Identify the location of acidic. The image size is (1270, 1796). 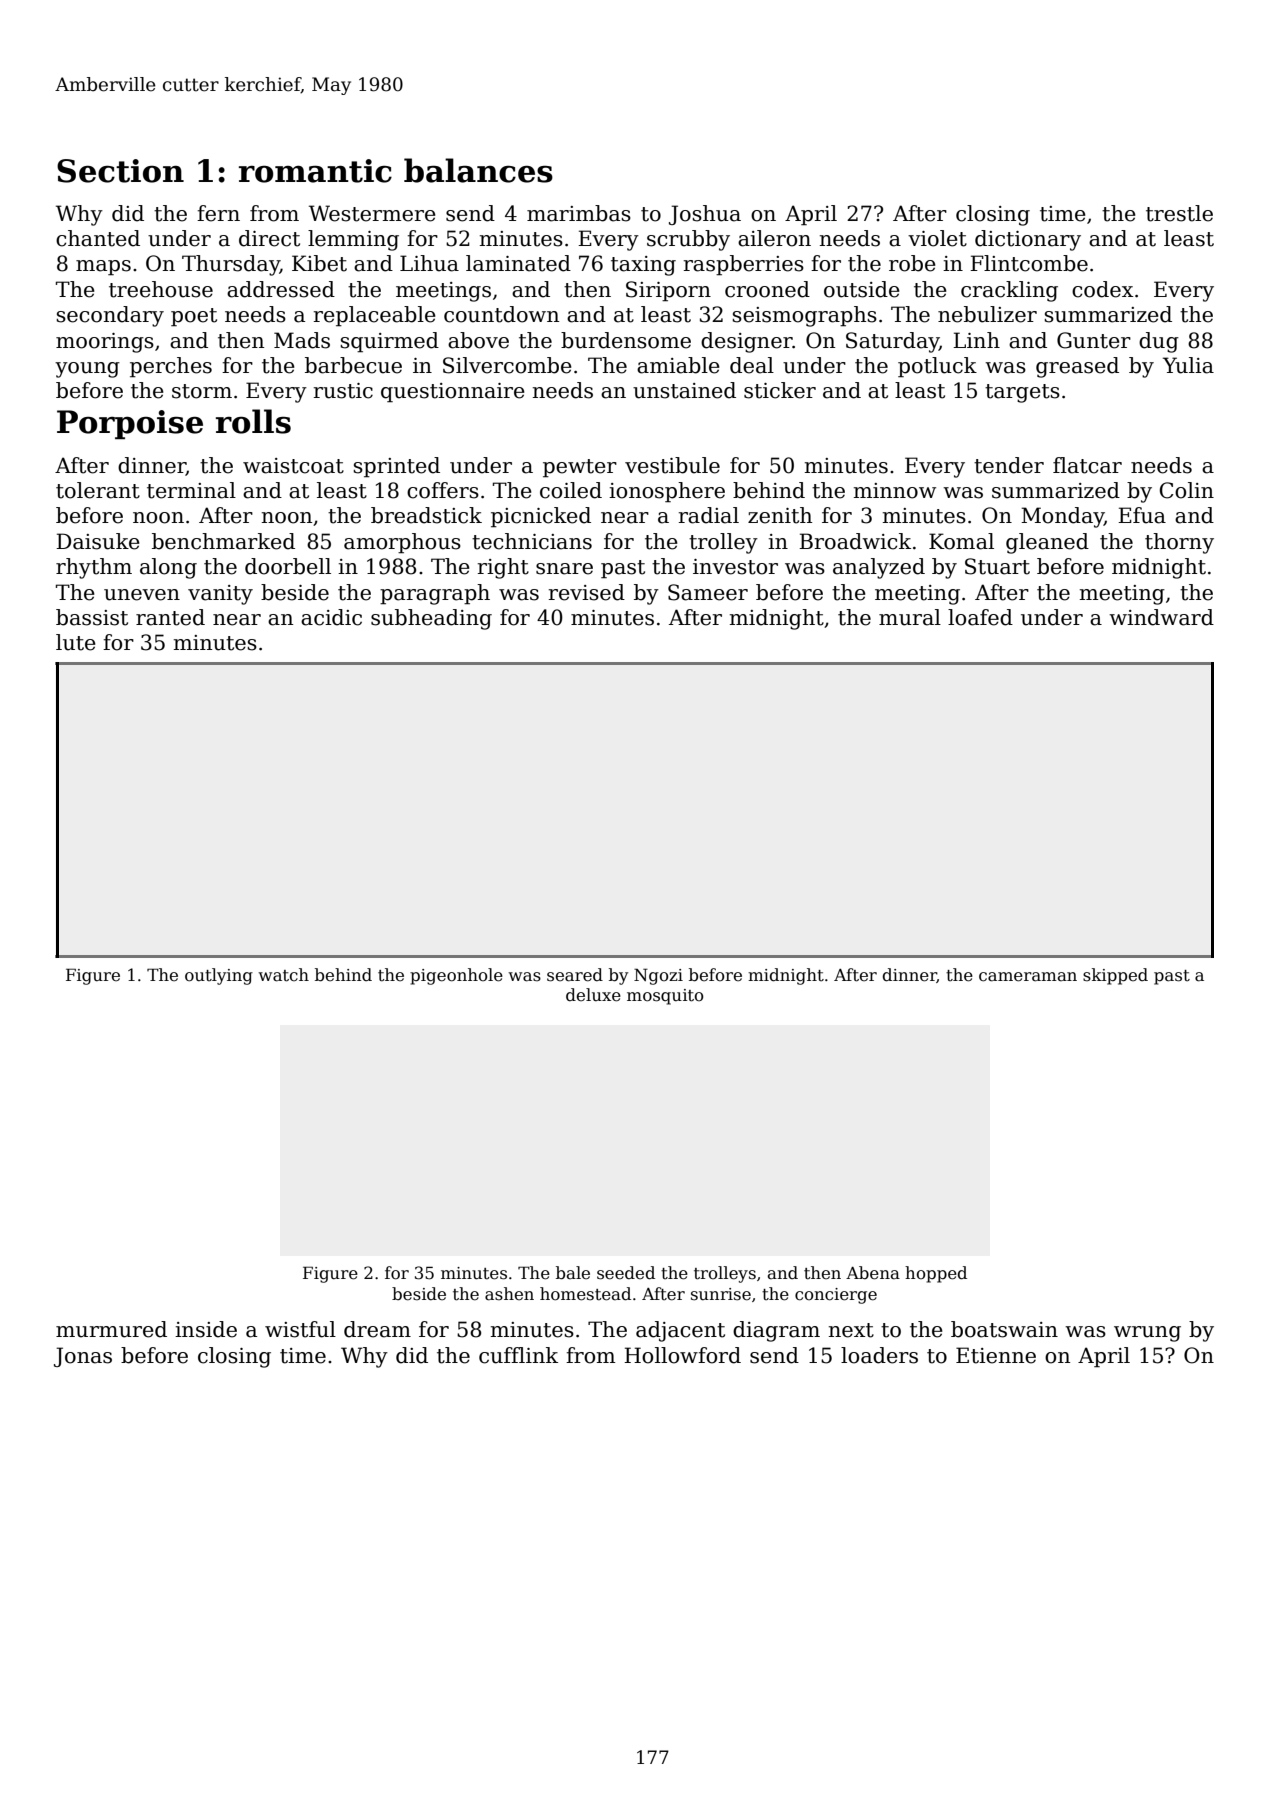
(331, 617).
